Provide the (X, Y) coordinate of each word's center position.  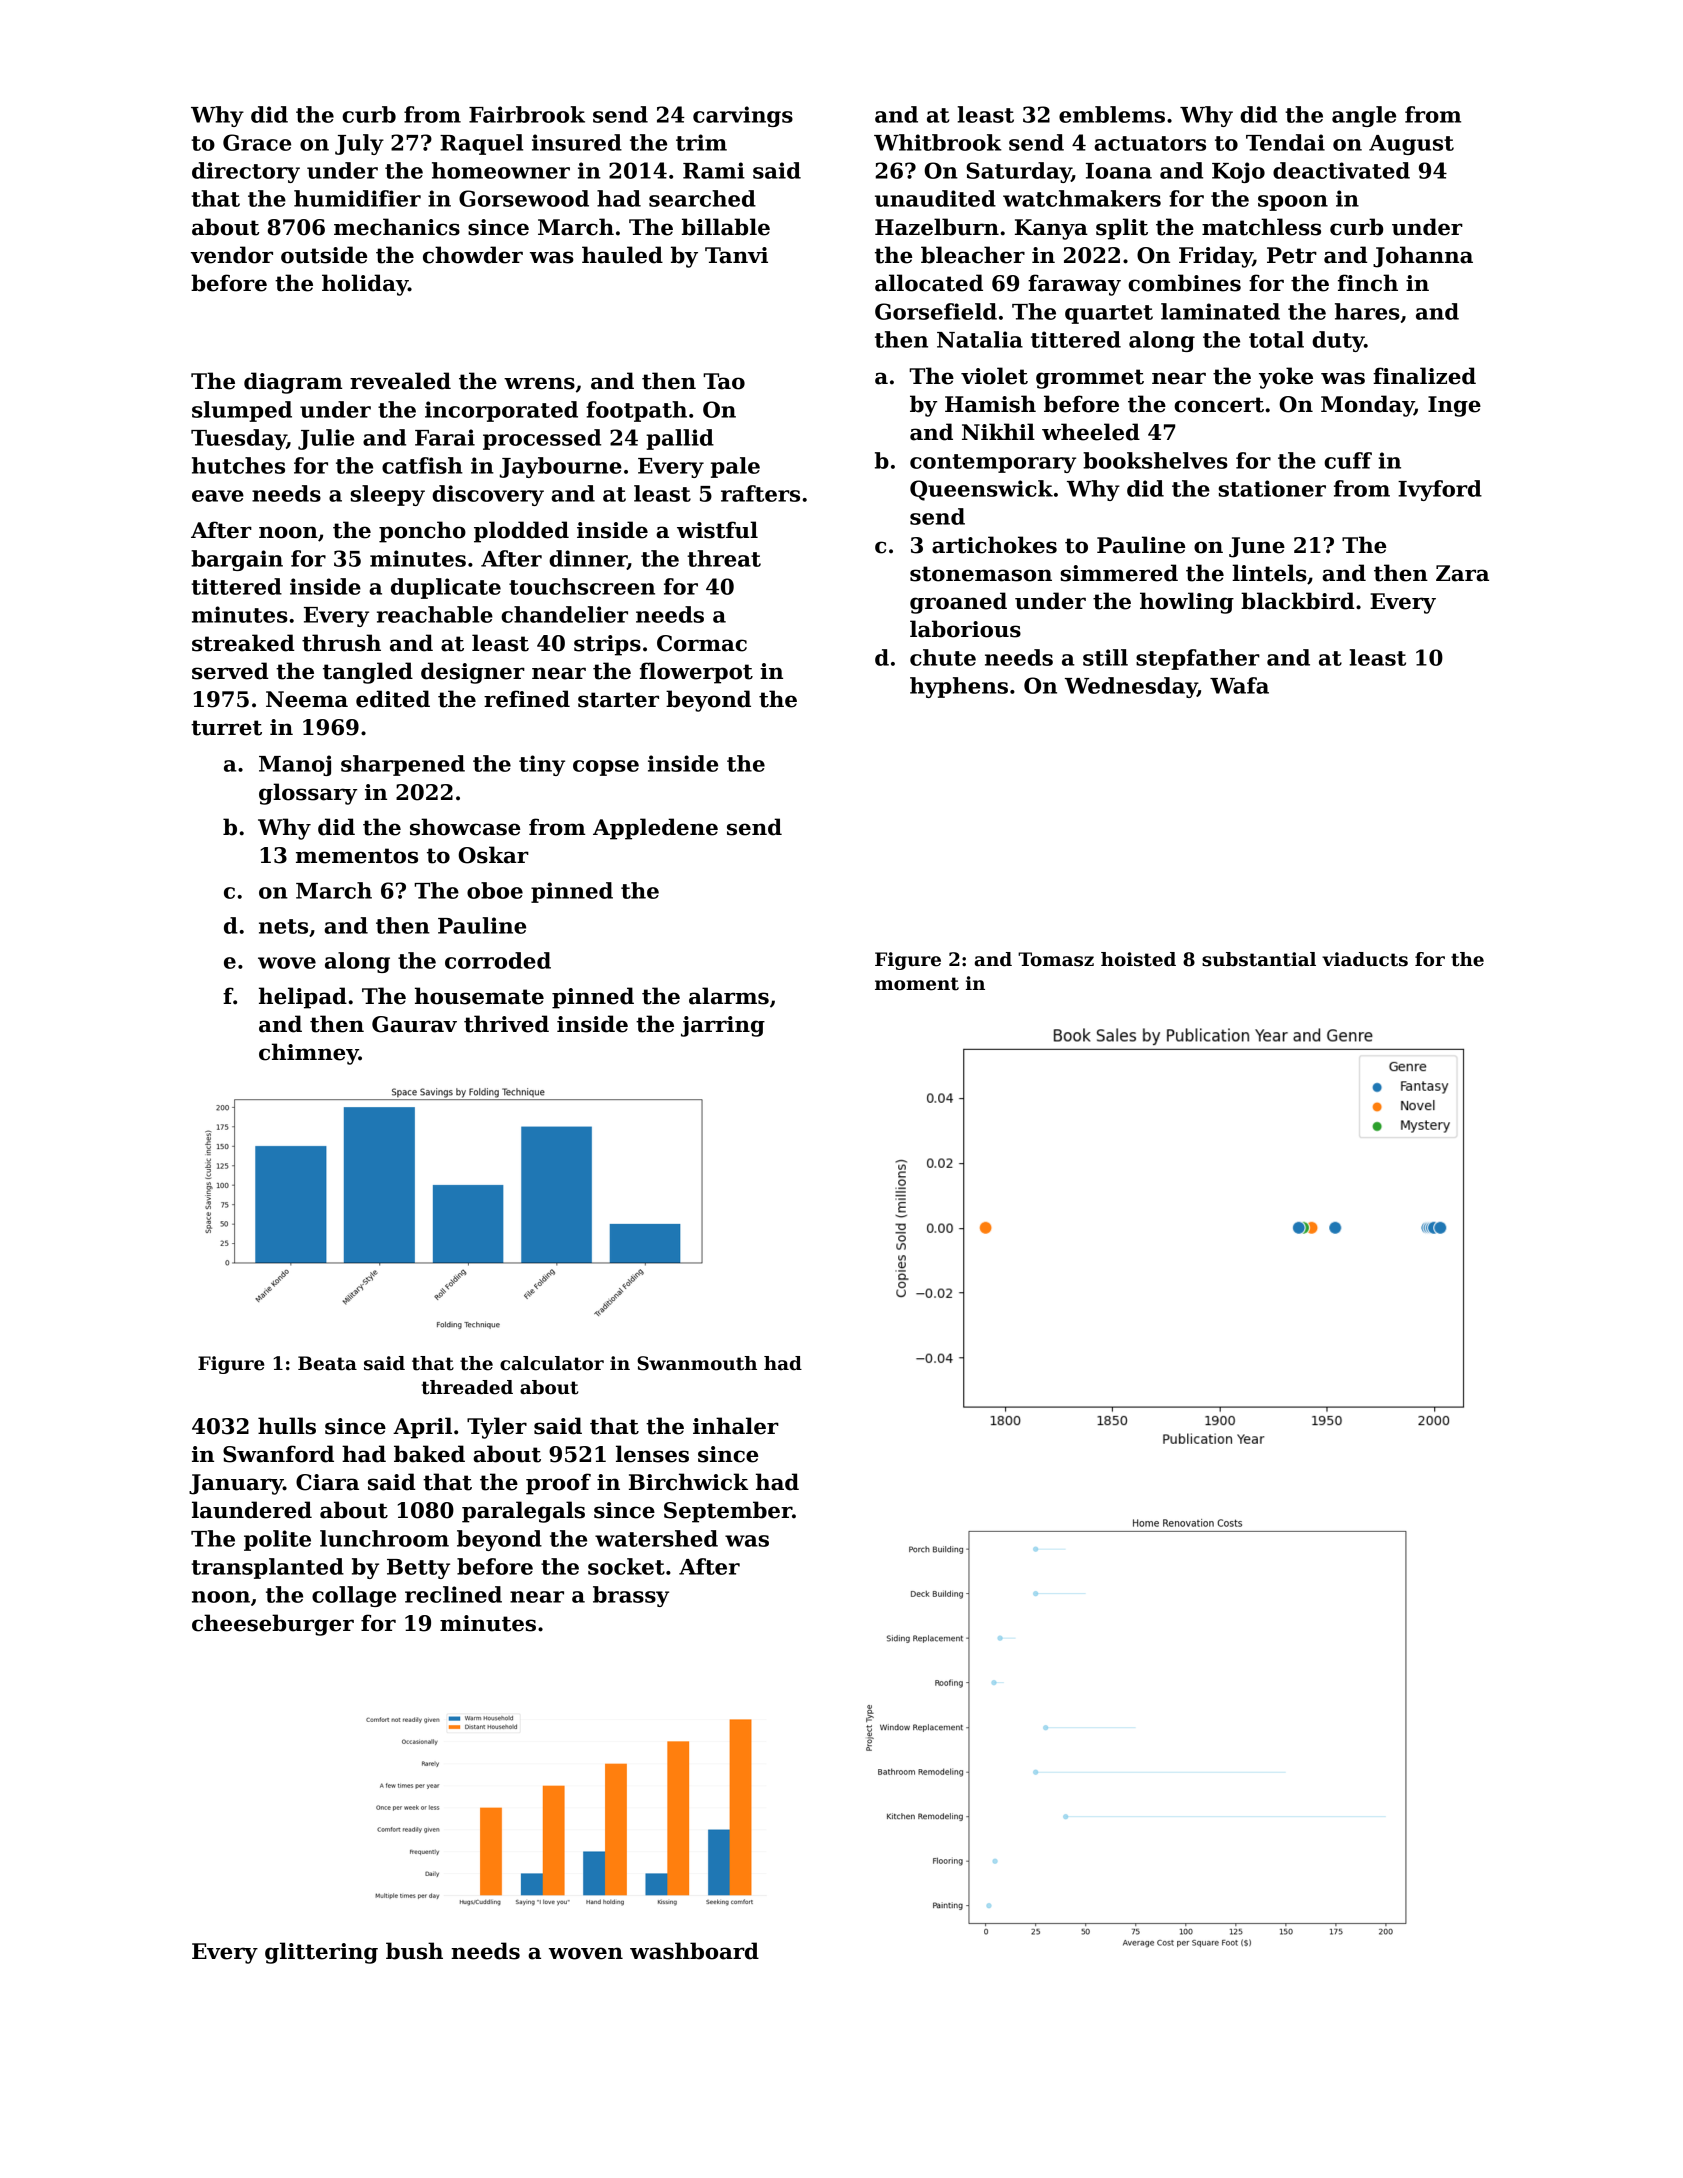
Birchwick (688, 1482)
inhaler (736, 1426)
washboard (694, 1951)
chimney (309, 1054)
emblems (1112, 114)
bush (414, 1951)
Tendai (1285, 142)
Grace (257, 142)
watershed (656, 1538)
